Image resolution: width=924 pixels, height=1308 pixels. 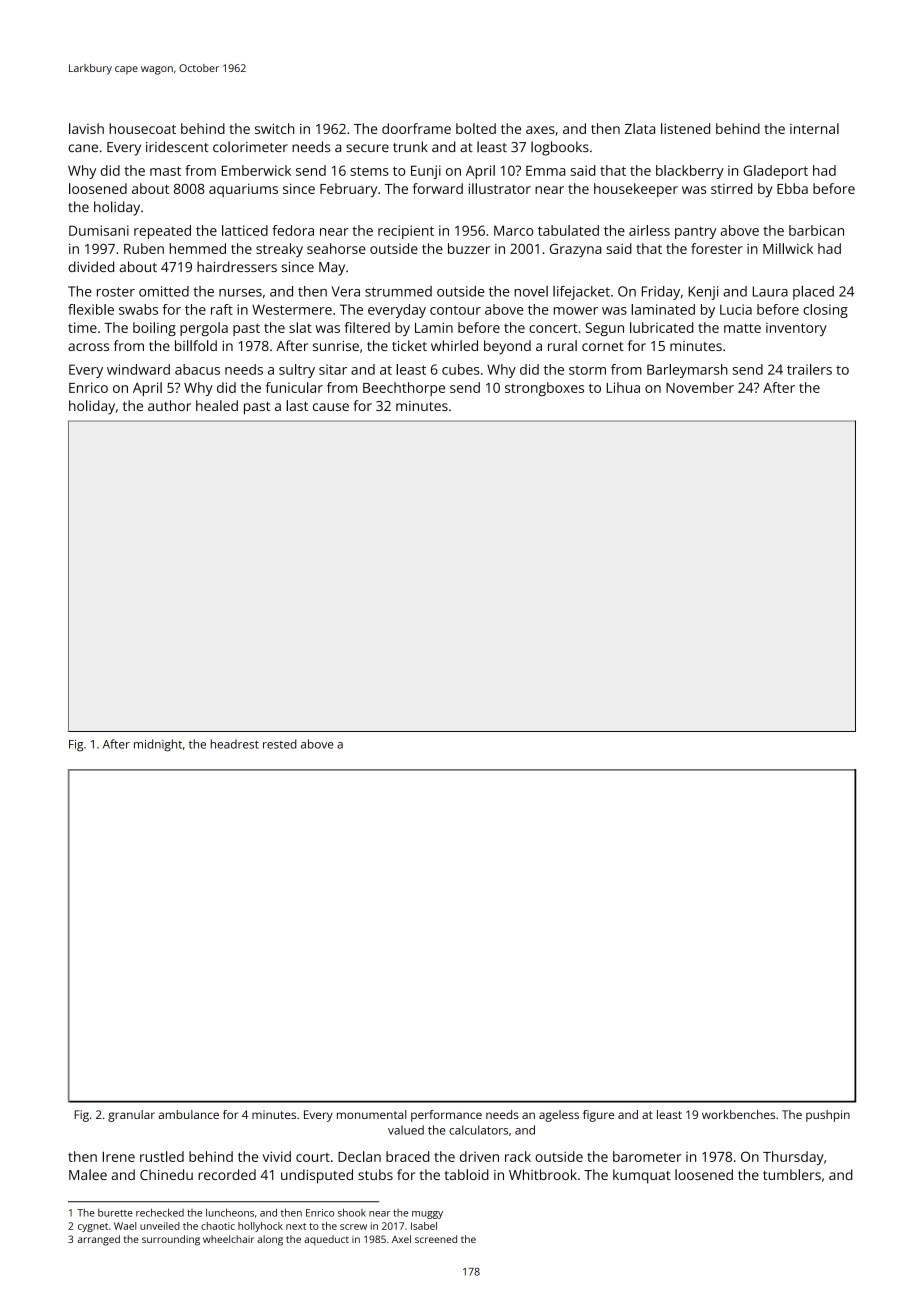 I want to click on strongboxes, so click(x=544, y=389).
